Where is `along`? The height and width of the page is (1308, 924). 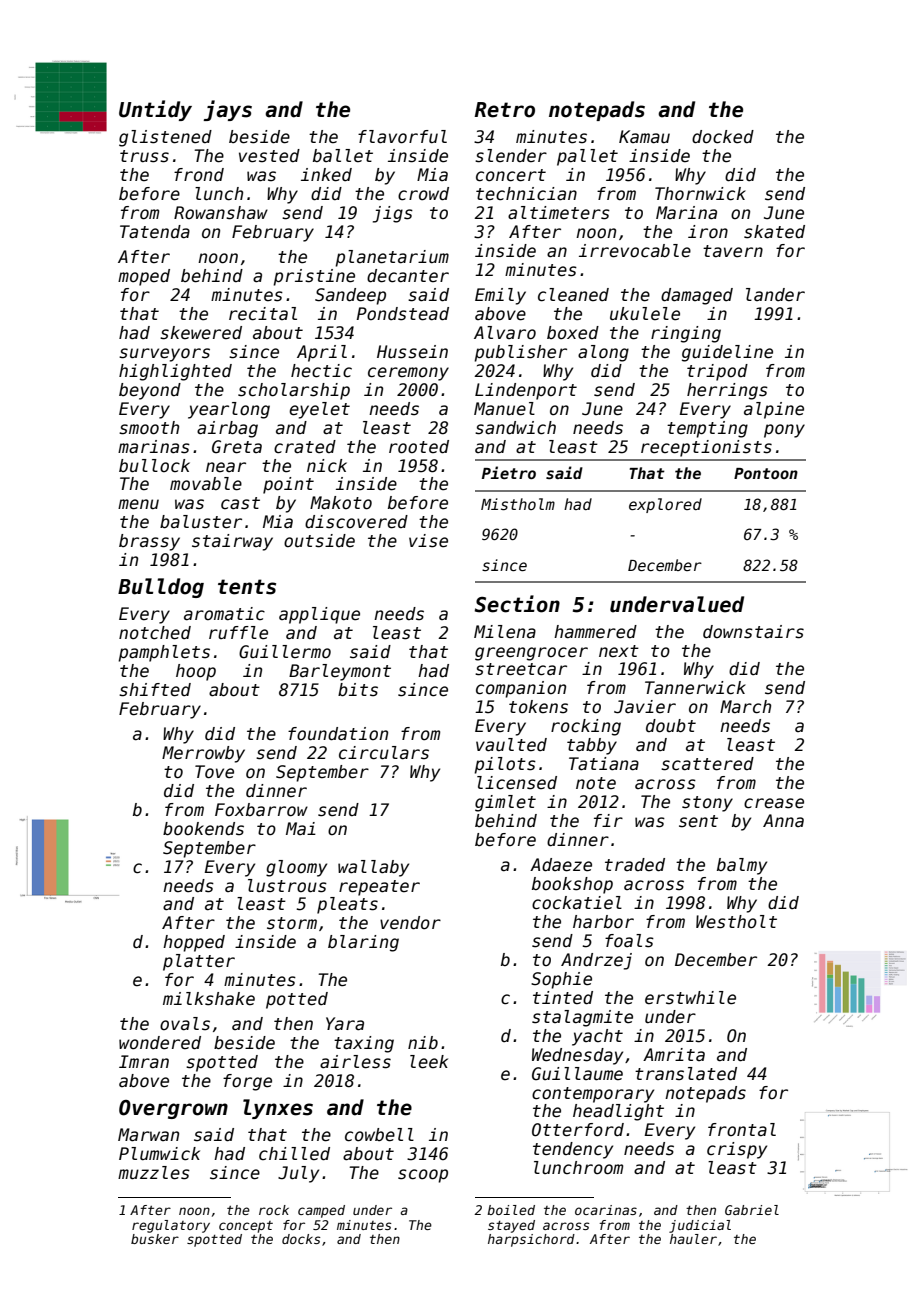 along is located at coordinates (603, 353).
